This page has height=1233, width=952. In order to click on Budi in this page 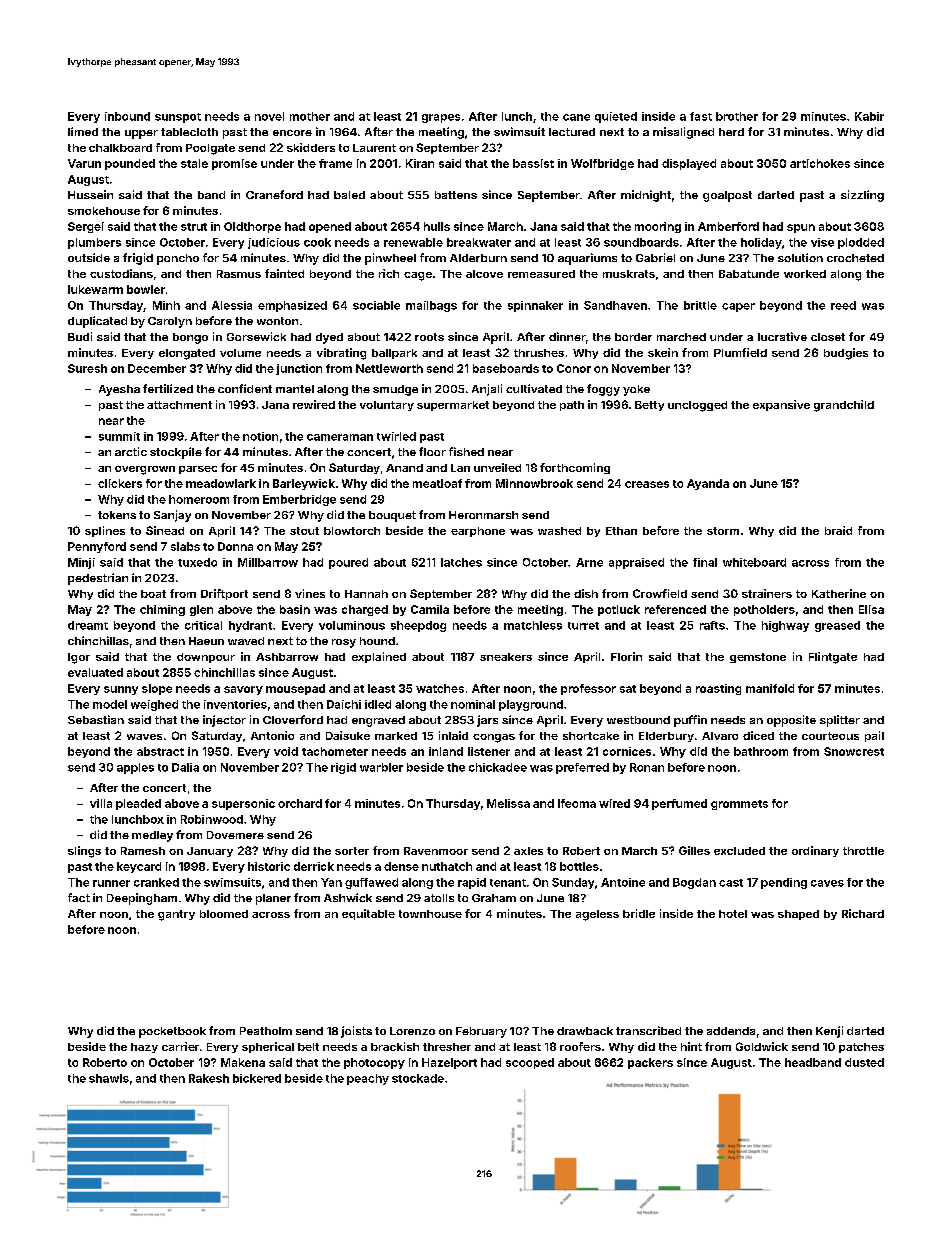, I will do `click(80, 336)`.
